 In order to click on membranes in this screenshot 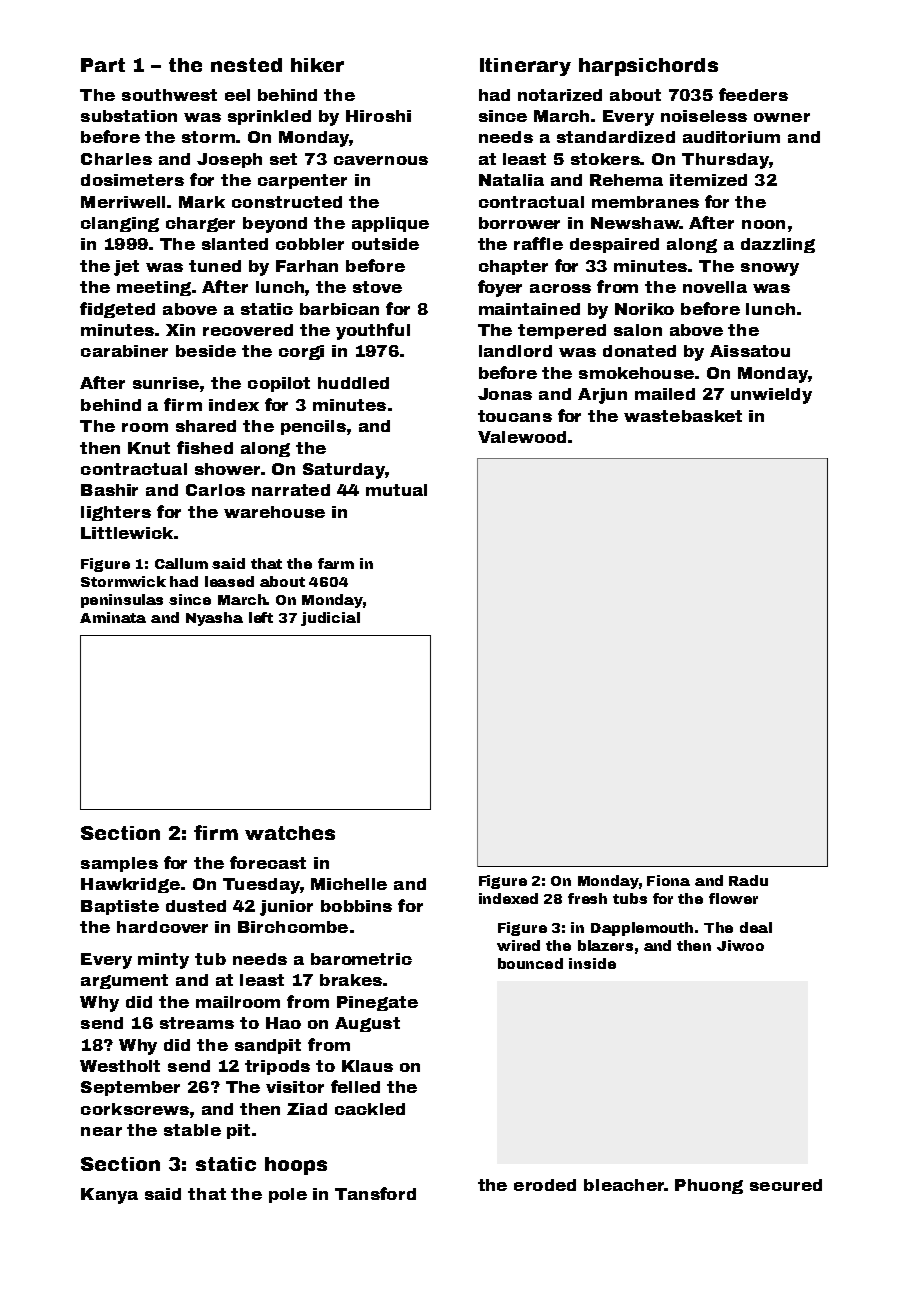, I will do `click(645, 202)`.
